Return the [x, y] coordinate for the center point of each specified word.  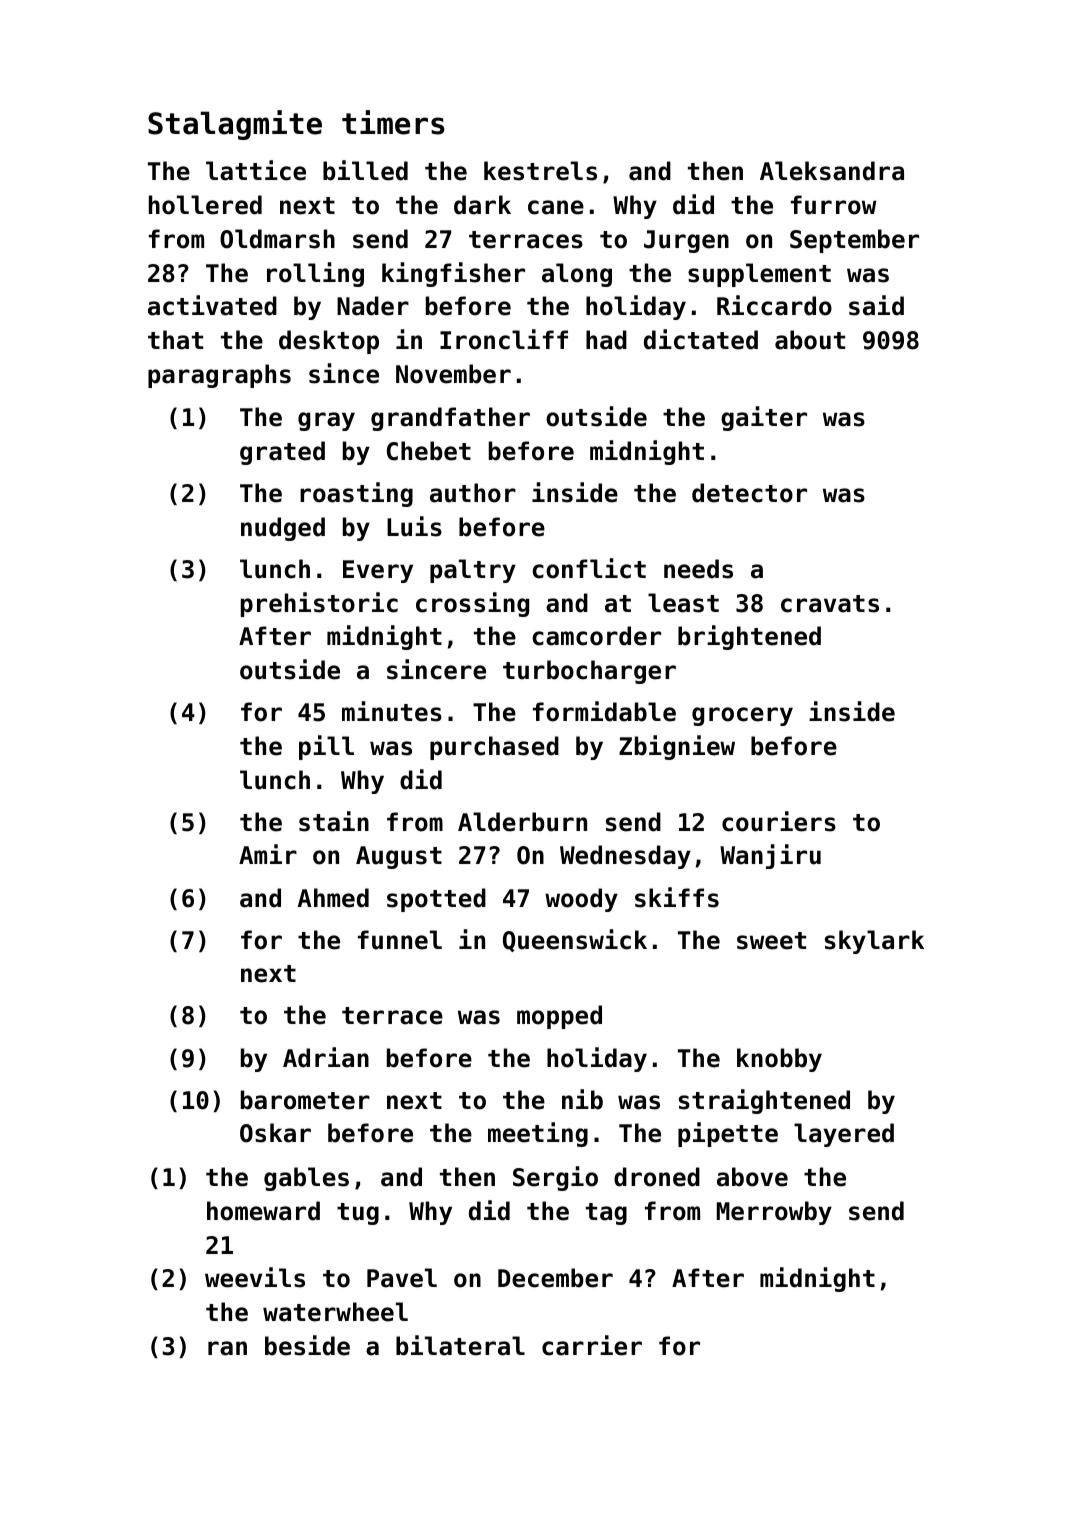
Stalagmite [235, 125]
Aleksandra [832, 171]
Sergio [555, 1178]
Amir [268, 854]
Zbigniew [677, 747]
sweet [771, 941]
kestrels [540, 171]
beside [307, 1345]
